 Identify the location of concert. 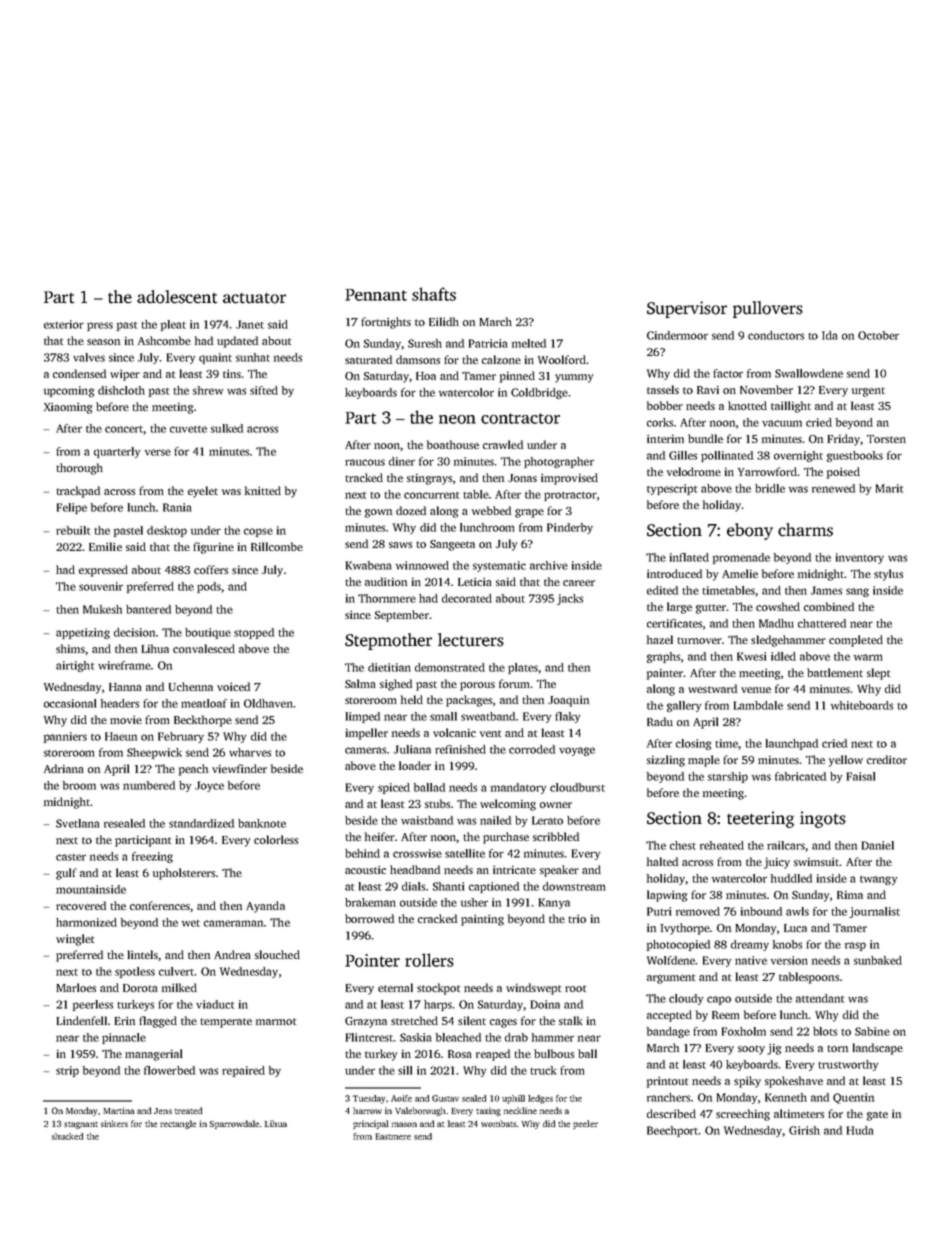
(124, 429).
